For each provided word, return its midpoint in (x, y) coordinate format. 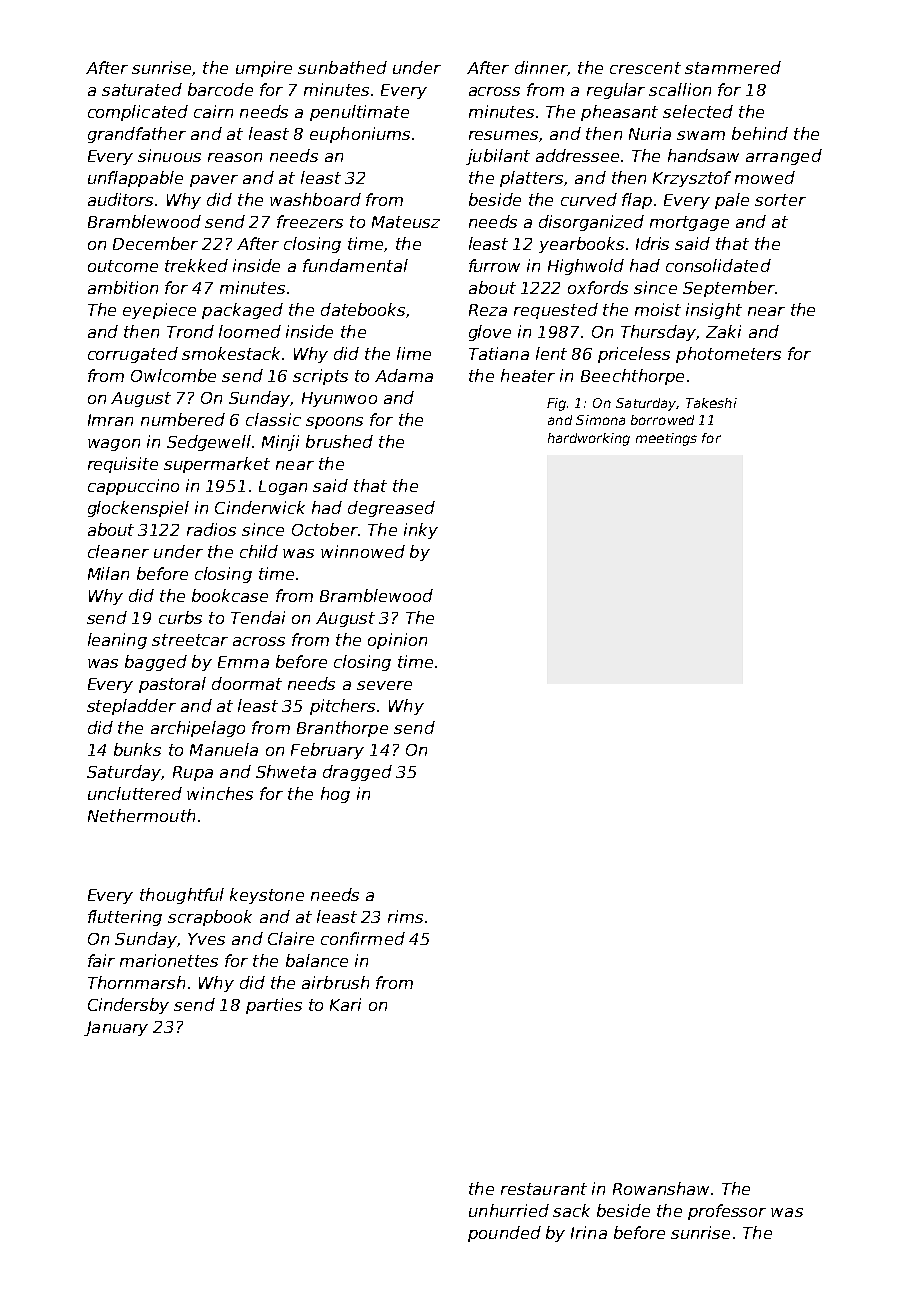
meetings (666, 439)
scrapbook (210, 918)
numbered (183, 419)
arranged (784, 157)
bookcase (230, 595)
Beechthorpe (632, 377)
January (116, 1028)
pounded (504, 1234)
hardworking (589, 439)
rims (405, 916)
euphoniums (360, 135)
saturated (142, 89)
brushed (339, 441)
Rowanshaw (661, 1188)
